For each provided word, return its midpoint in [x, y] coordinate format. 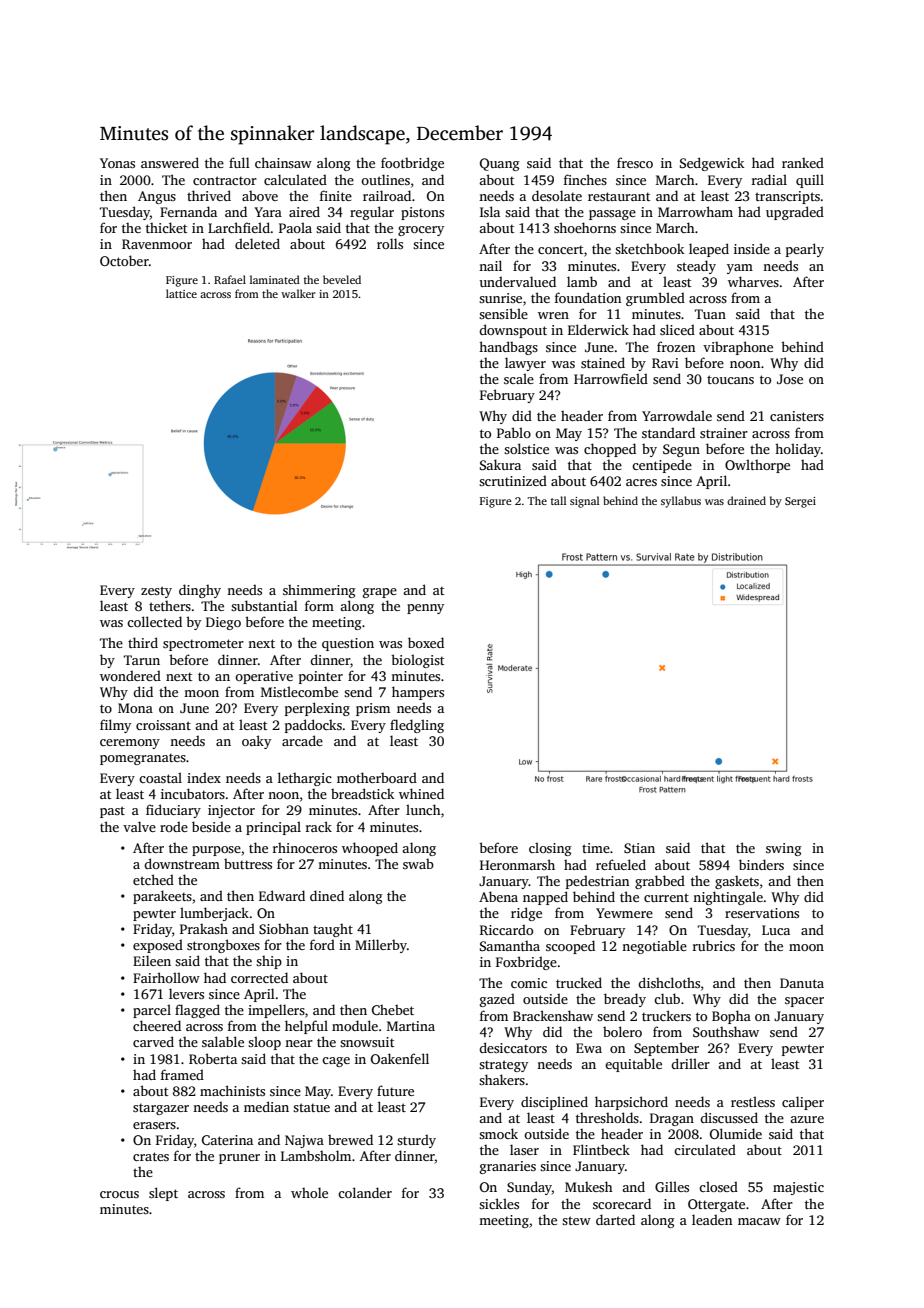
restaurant [619, 196]
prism [373, 709]
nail [490, 265]
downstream [182, 863]
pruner [239, 1159]
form [319, 605]
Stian [639, 848]
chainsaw [283, 162]
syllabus [681, 502]
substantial [264, 605]
